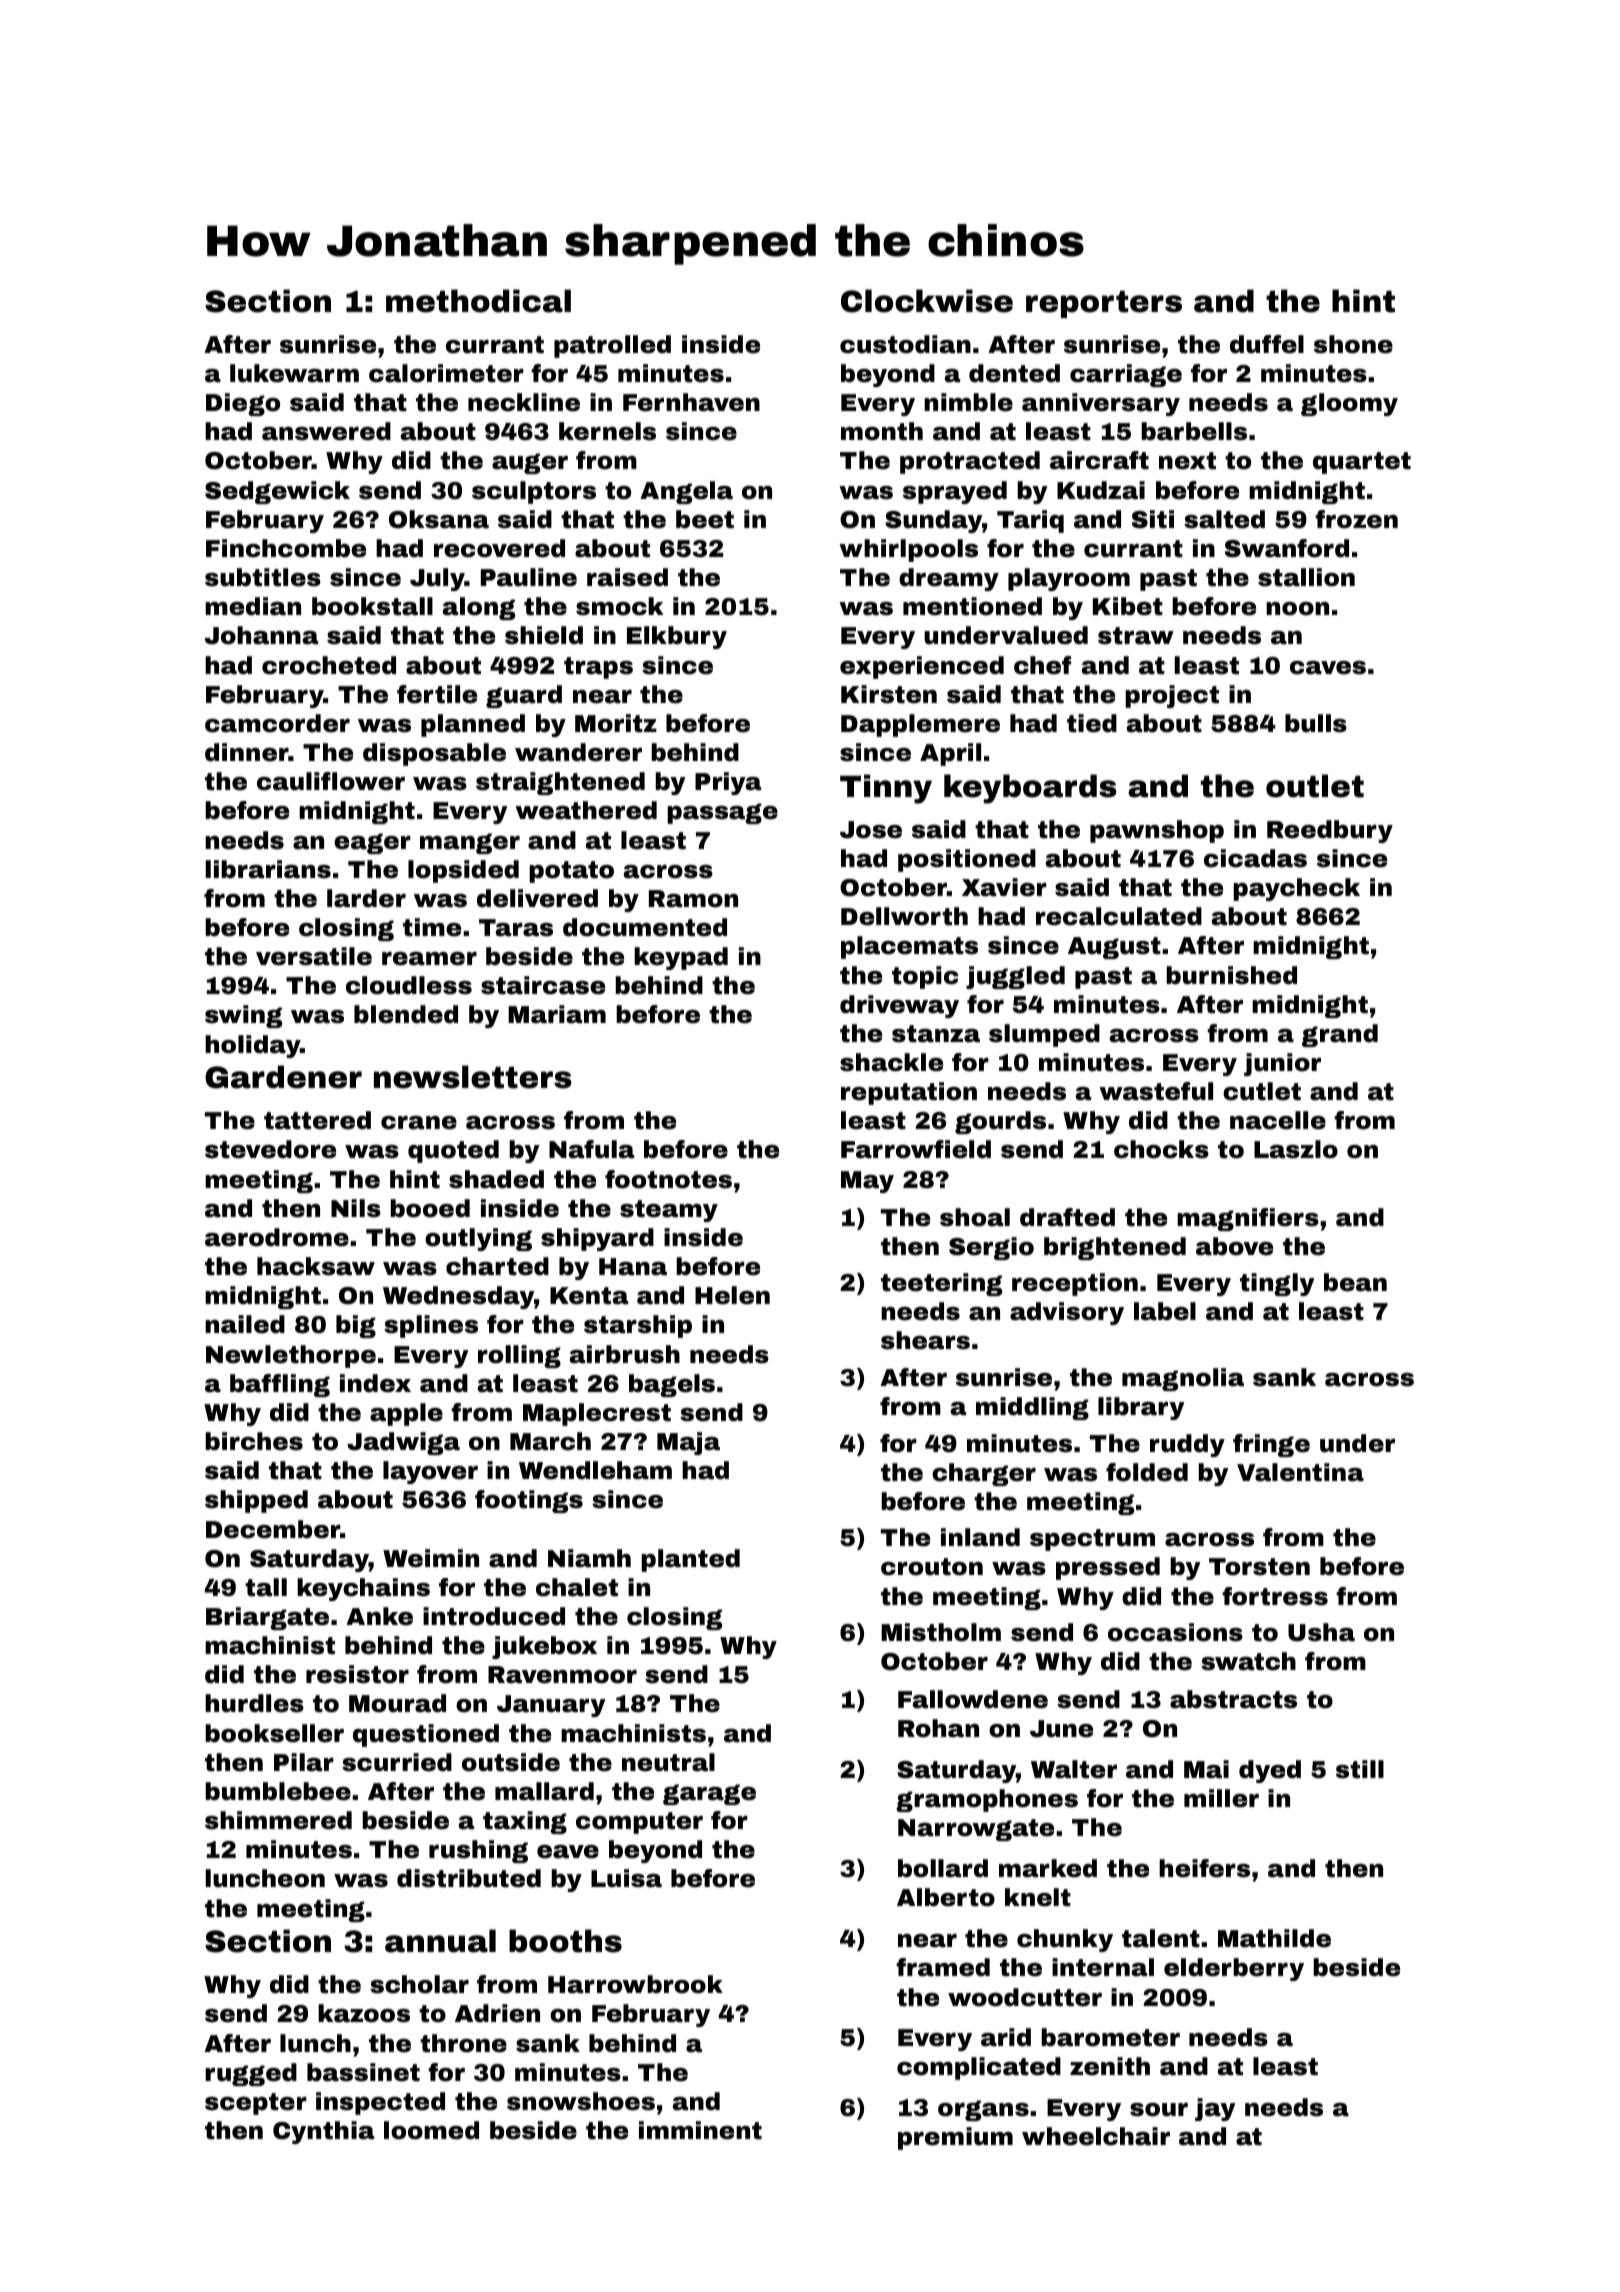 This document has height=2292, width=1620. I want to click on methodical, so click(478, 301).
